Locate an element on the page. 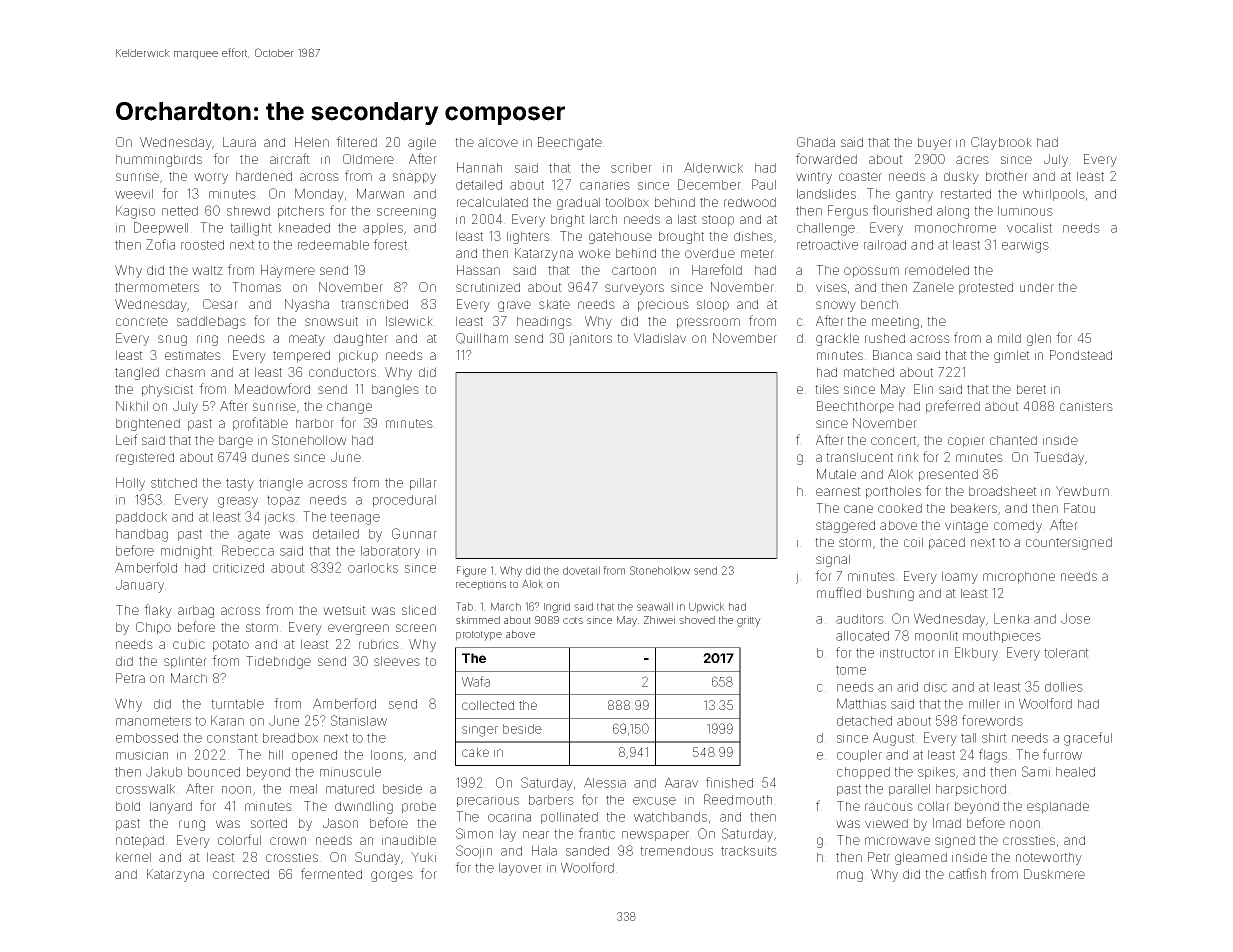 This page has height=952, width=1233. acres is located at coordinates (972, 160).
